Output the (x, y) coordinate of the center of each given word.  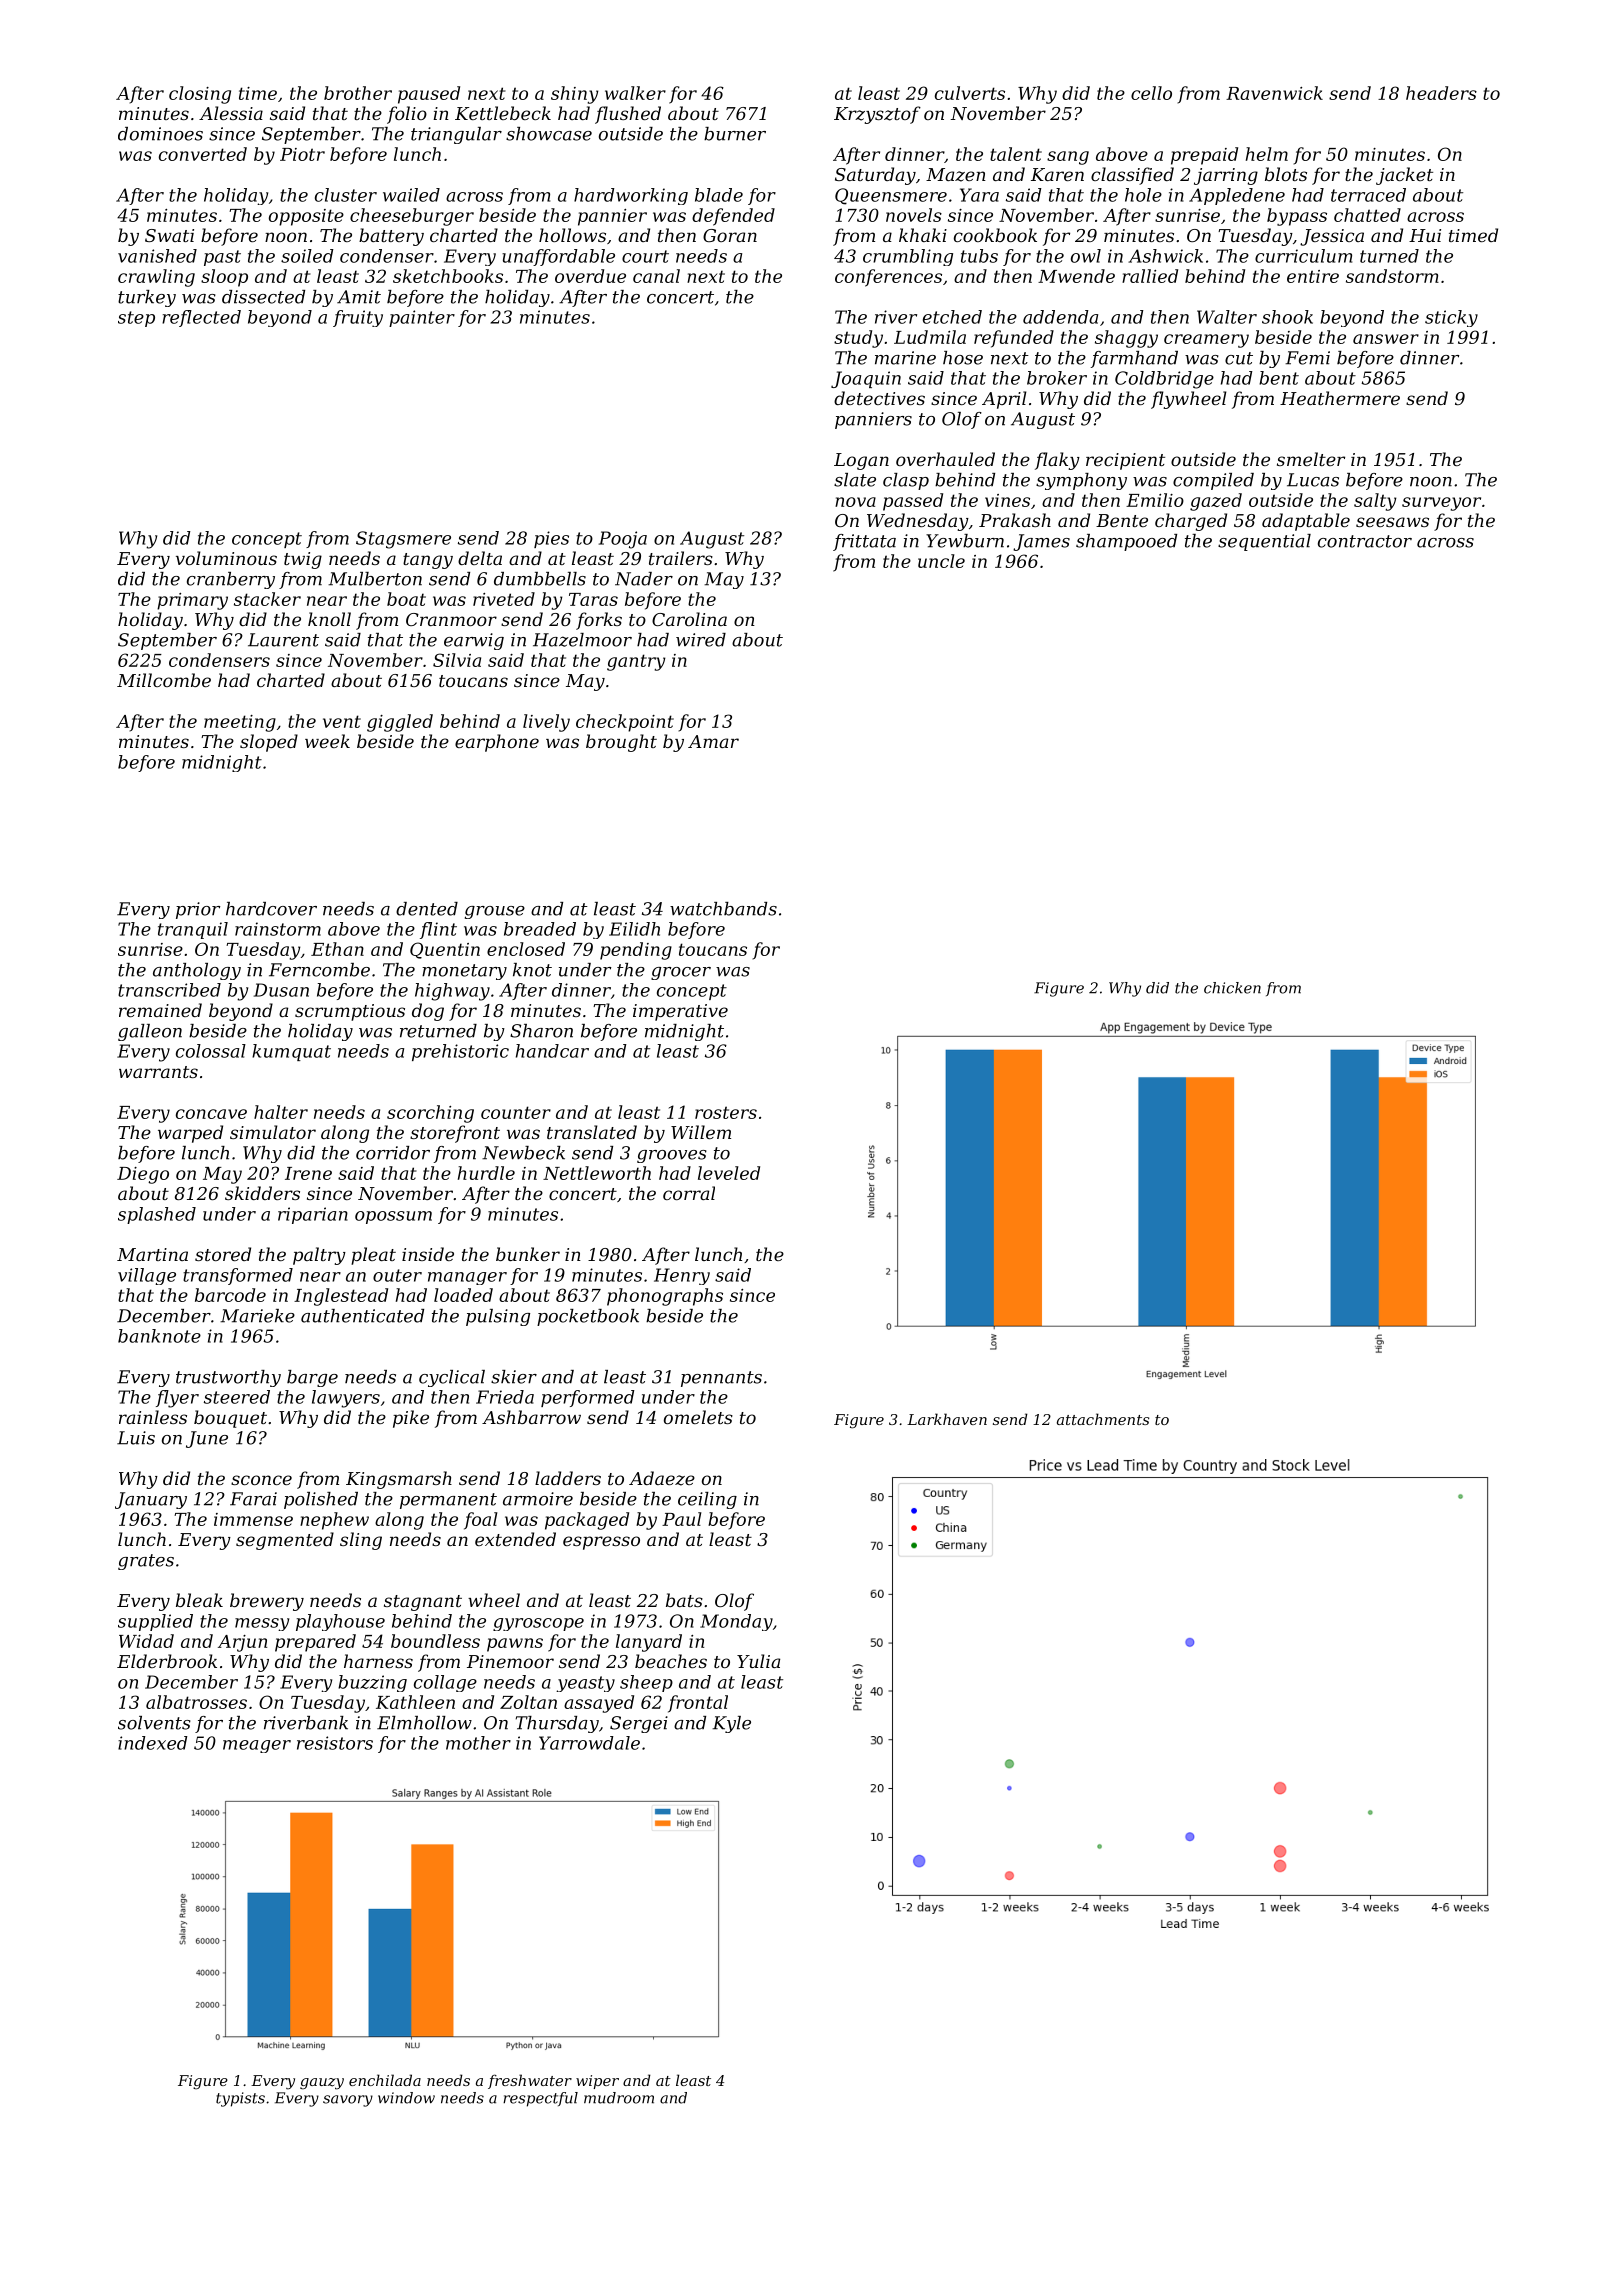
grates (146, 1562)
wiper (597, 2082)
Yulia (758, 1661)
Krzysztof (877, 115)
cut (1239, 358)
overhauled (945, 459)
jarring (1226, 176)
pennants (721, 1379)
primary (192, 601)
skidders (262, 1193)
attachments (1103, 1419)
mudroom (619, 2098)
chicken (1232, 988)
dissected (263, 297)
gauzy (322, 2084)
